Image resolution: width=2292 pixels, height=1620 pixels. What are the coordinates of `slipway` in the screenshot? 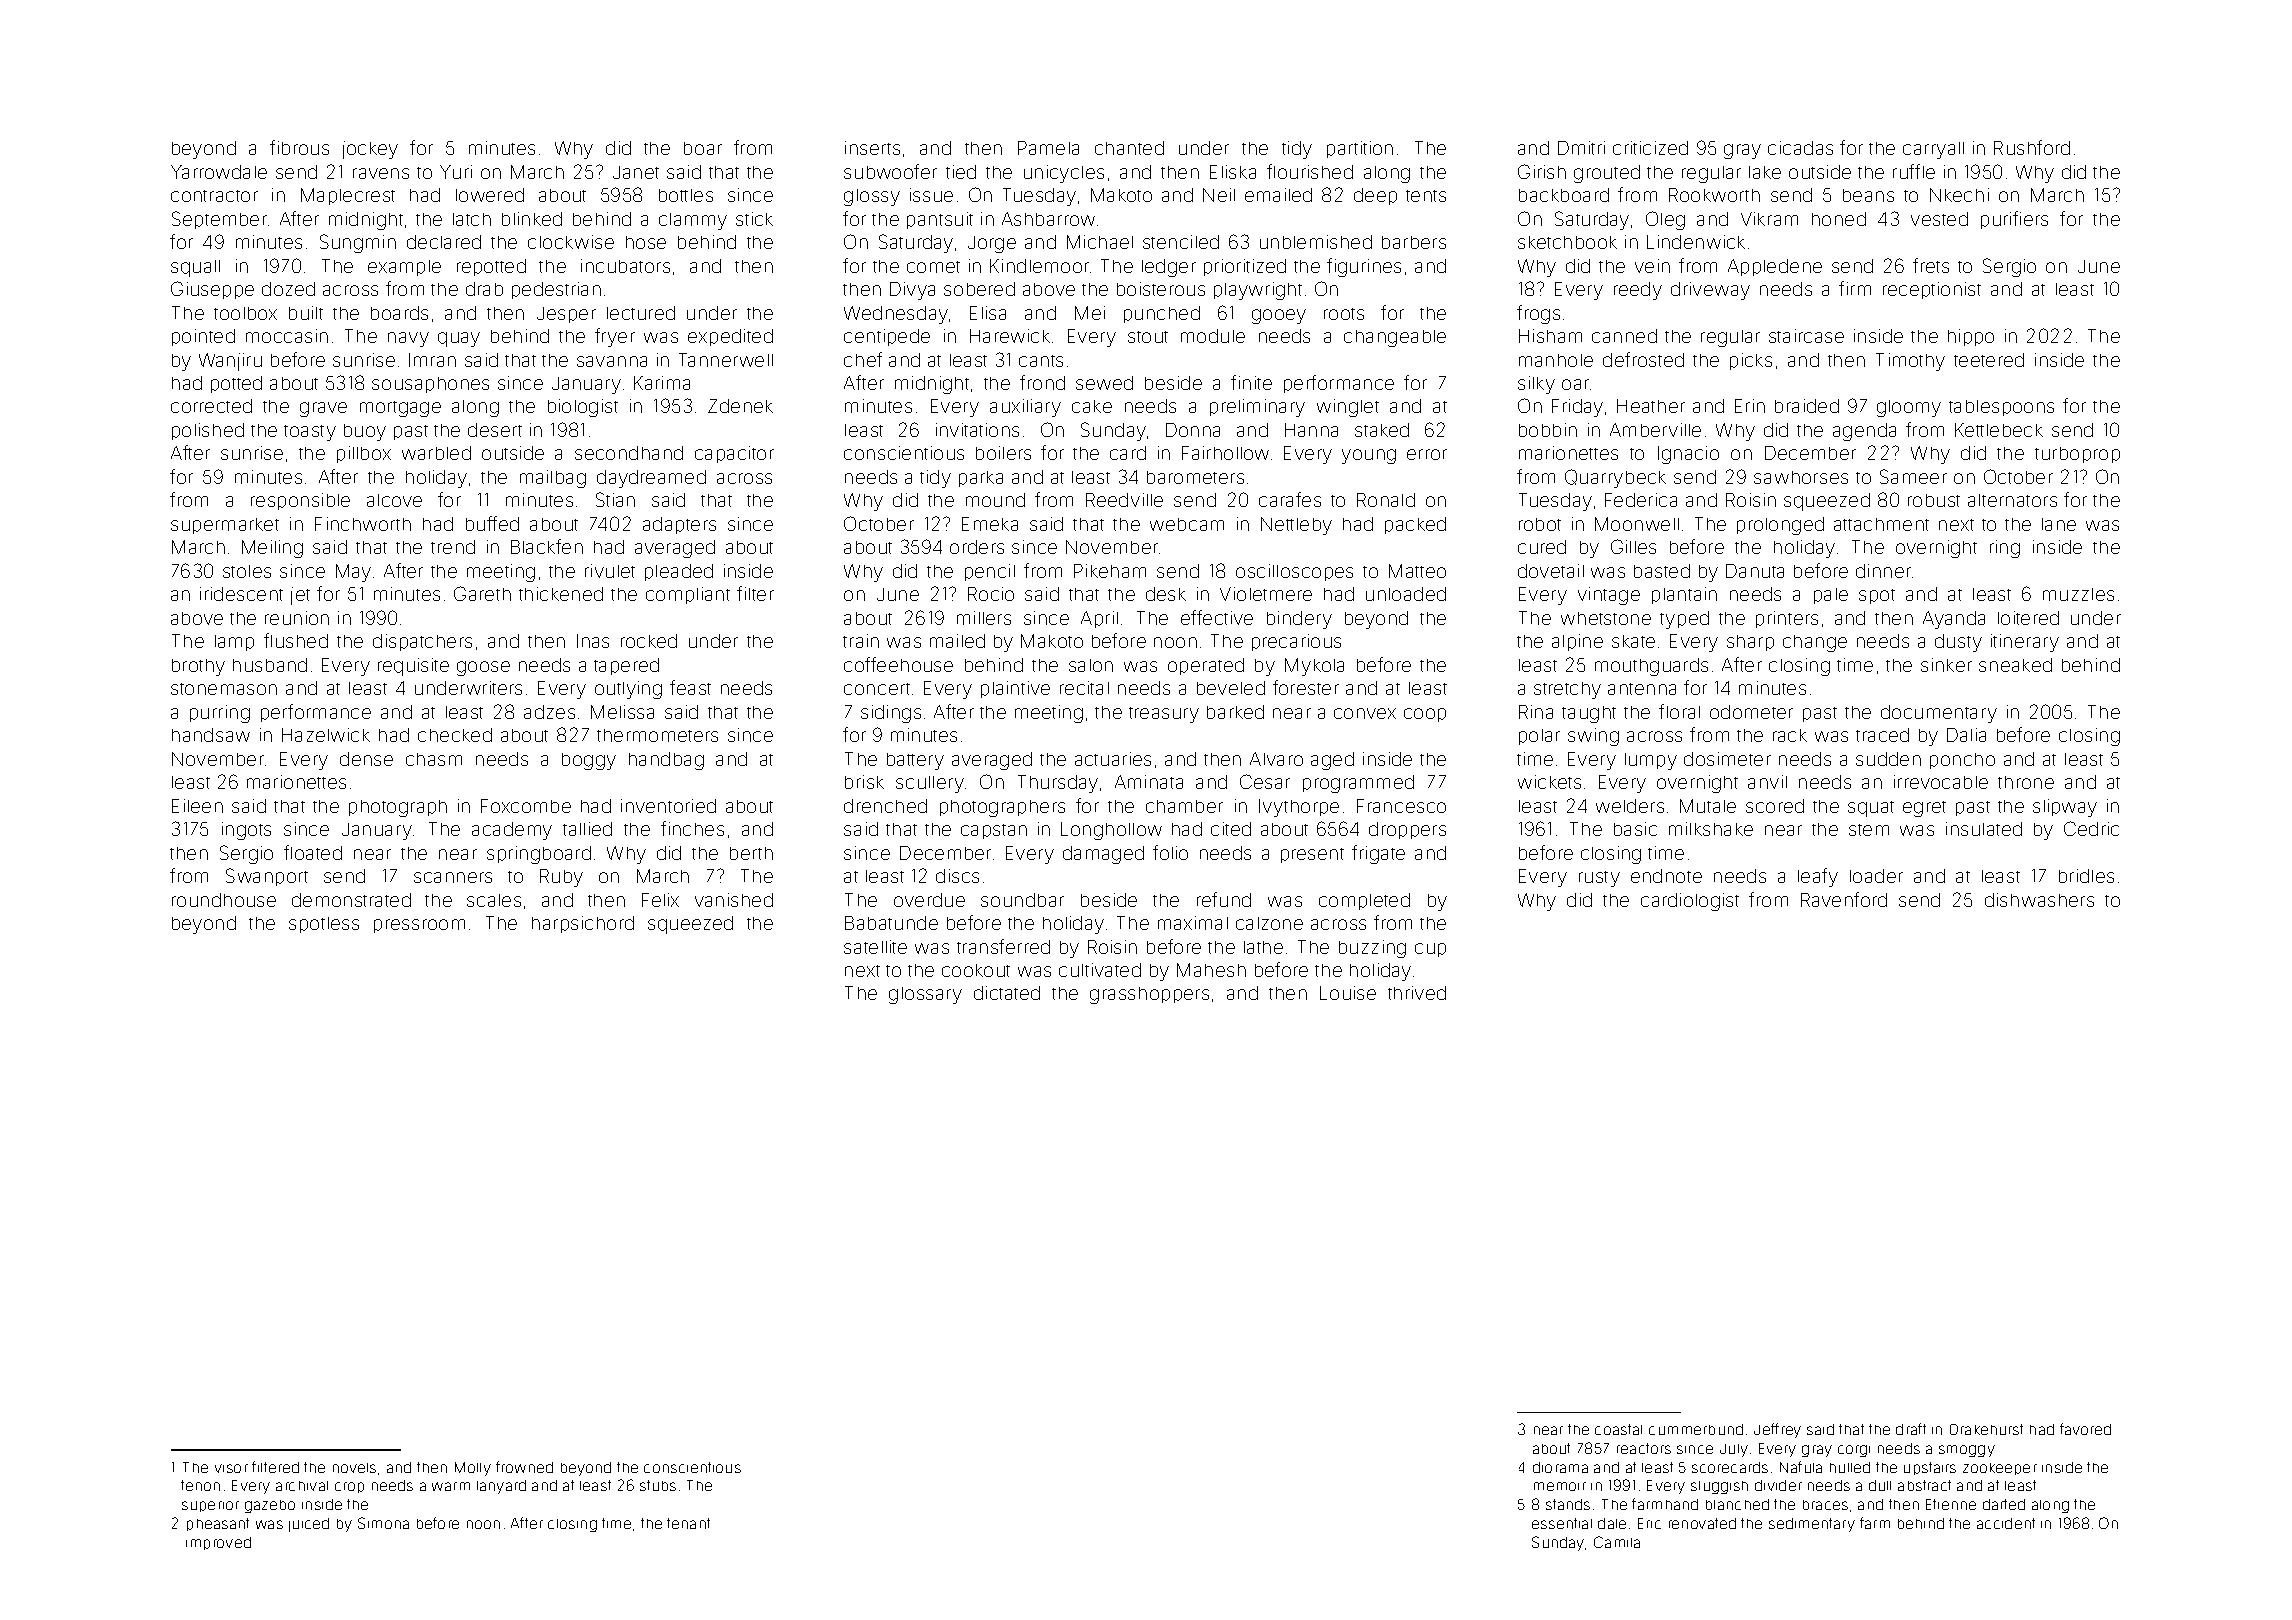 It's located at (2065, 808).
